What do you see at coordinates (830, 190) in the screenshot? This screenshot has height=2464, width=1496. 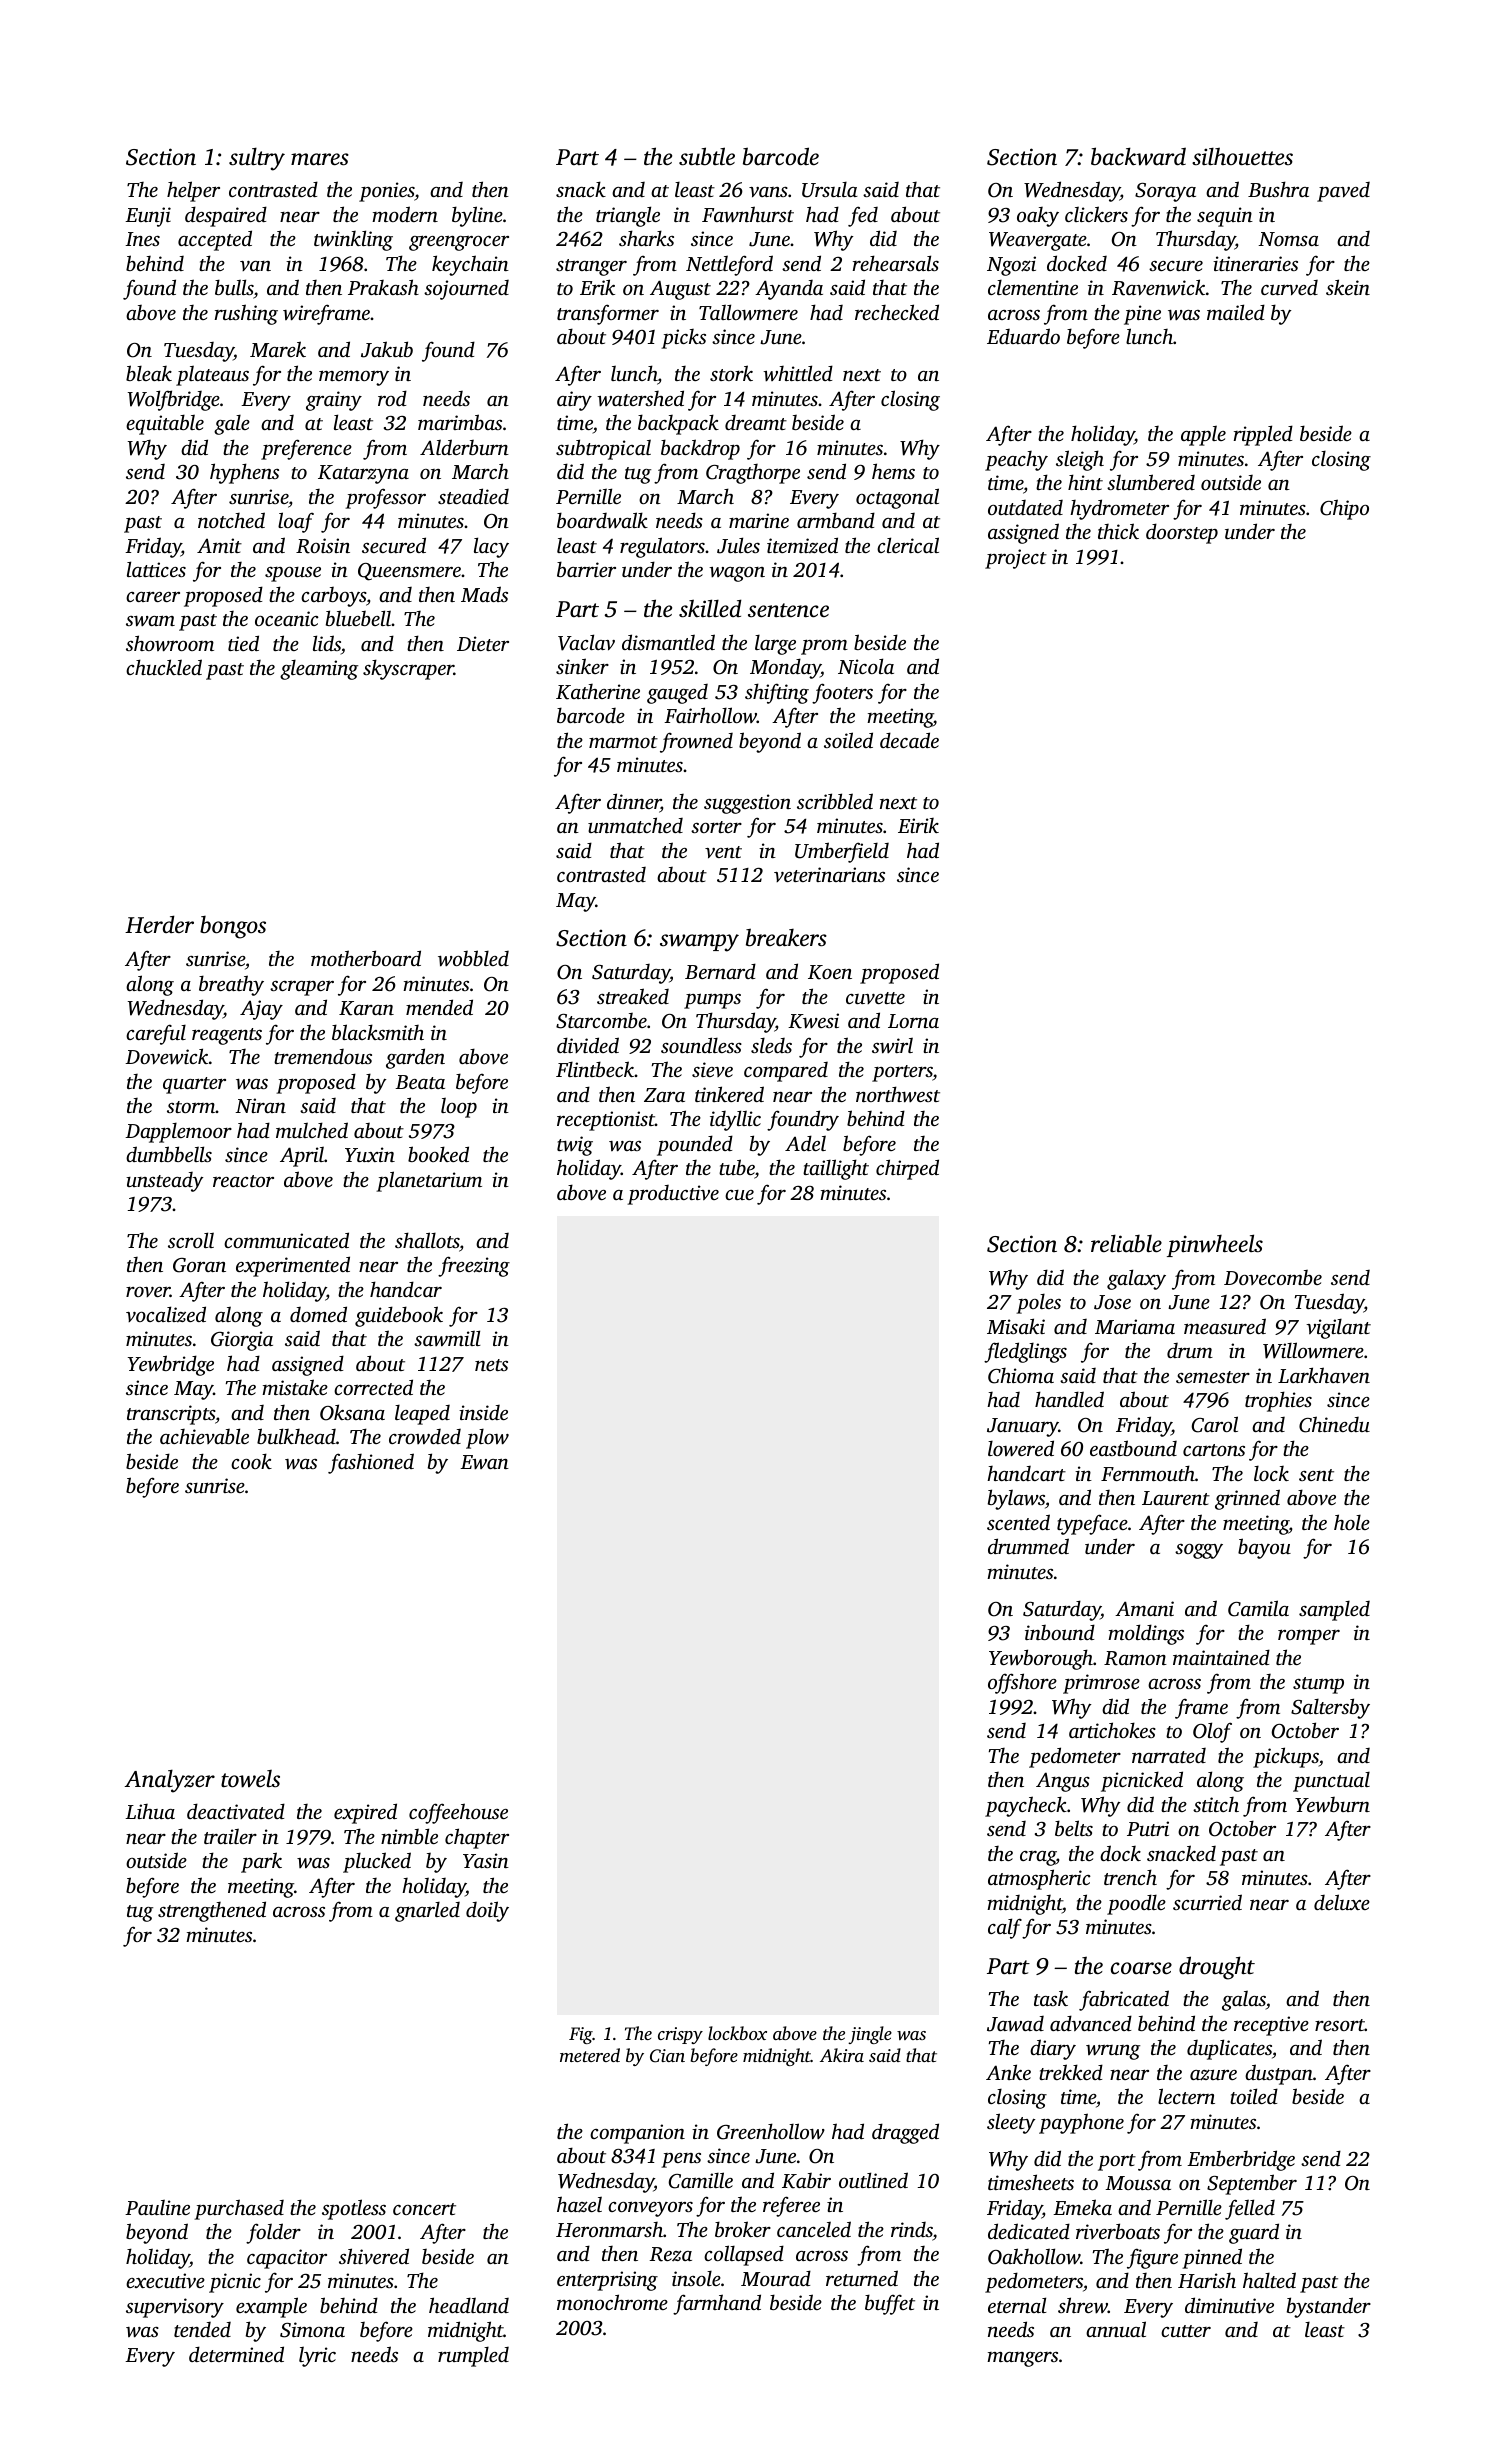 I see `Ursula` at bounding box center [830, 190].
